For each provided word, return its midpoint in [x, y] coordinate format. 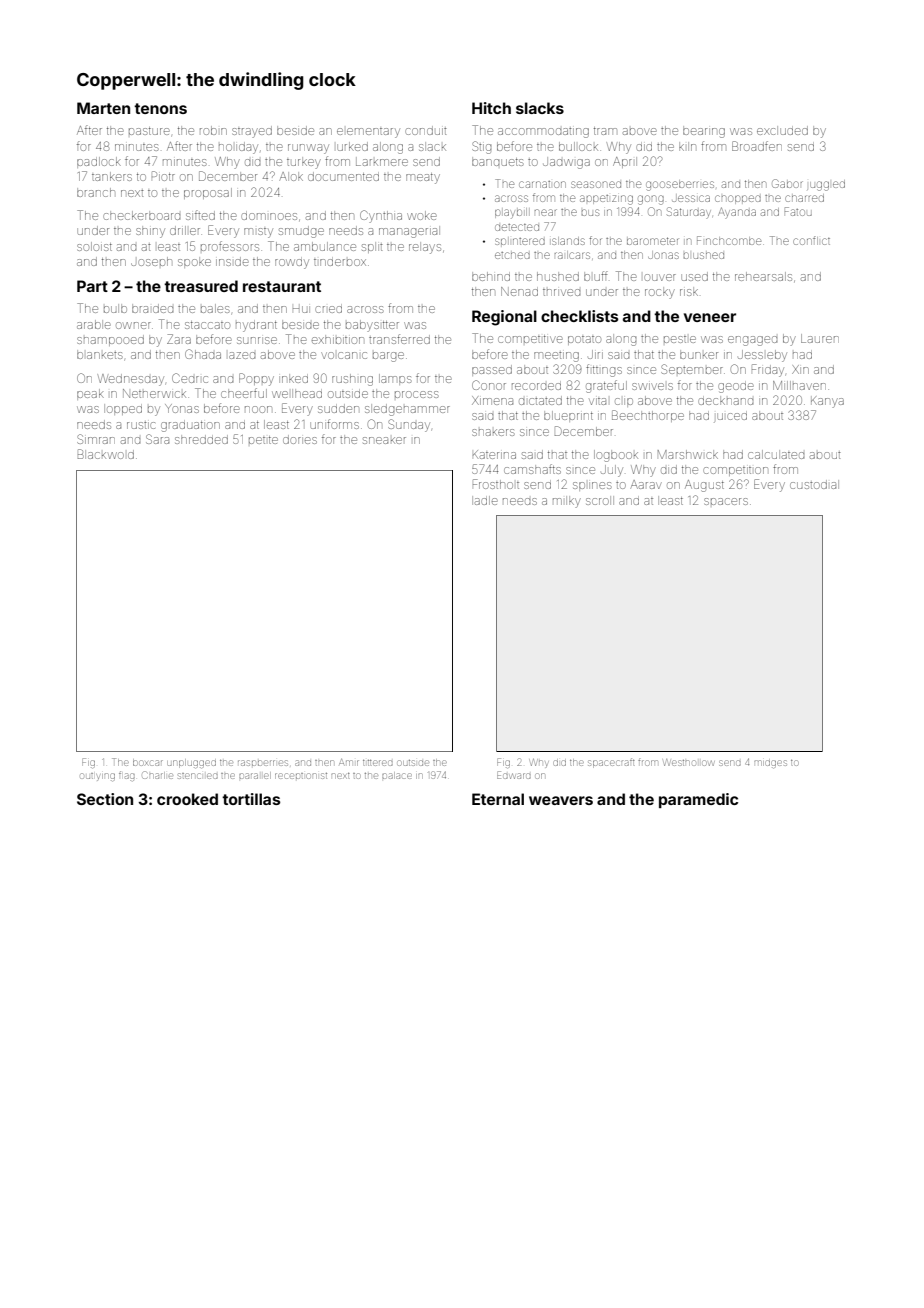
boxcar [148, 762]
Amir [349, 762]
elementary [368, 133]
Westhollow [689, 762]
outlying [98, 777]
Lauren [820, 338]
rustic [141, 425]
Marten [103, 108]
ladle [485, 500]
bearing [704, 132]
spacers [726, 501]
